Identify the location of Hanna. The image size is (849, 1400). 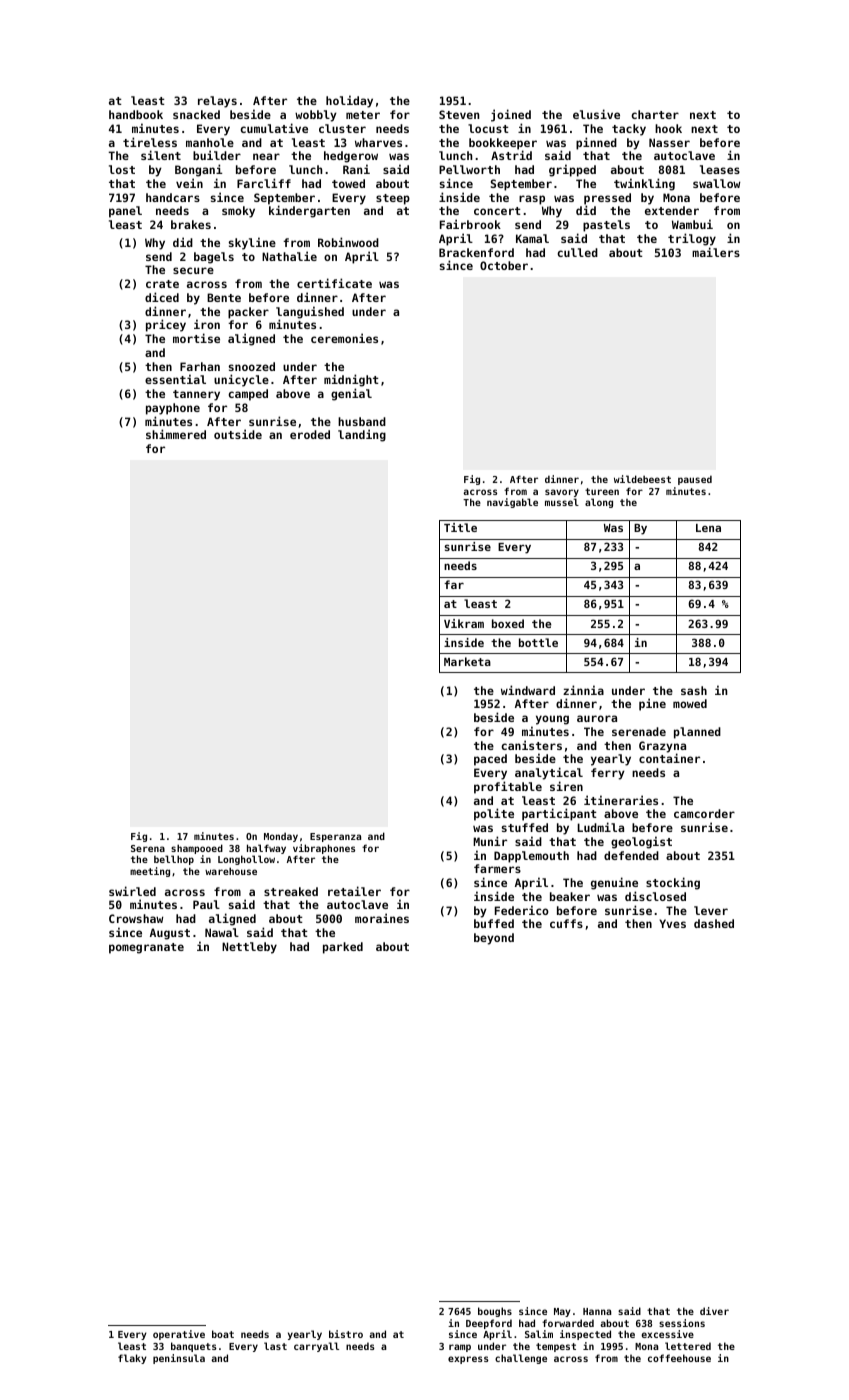
(597, 1311).
